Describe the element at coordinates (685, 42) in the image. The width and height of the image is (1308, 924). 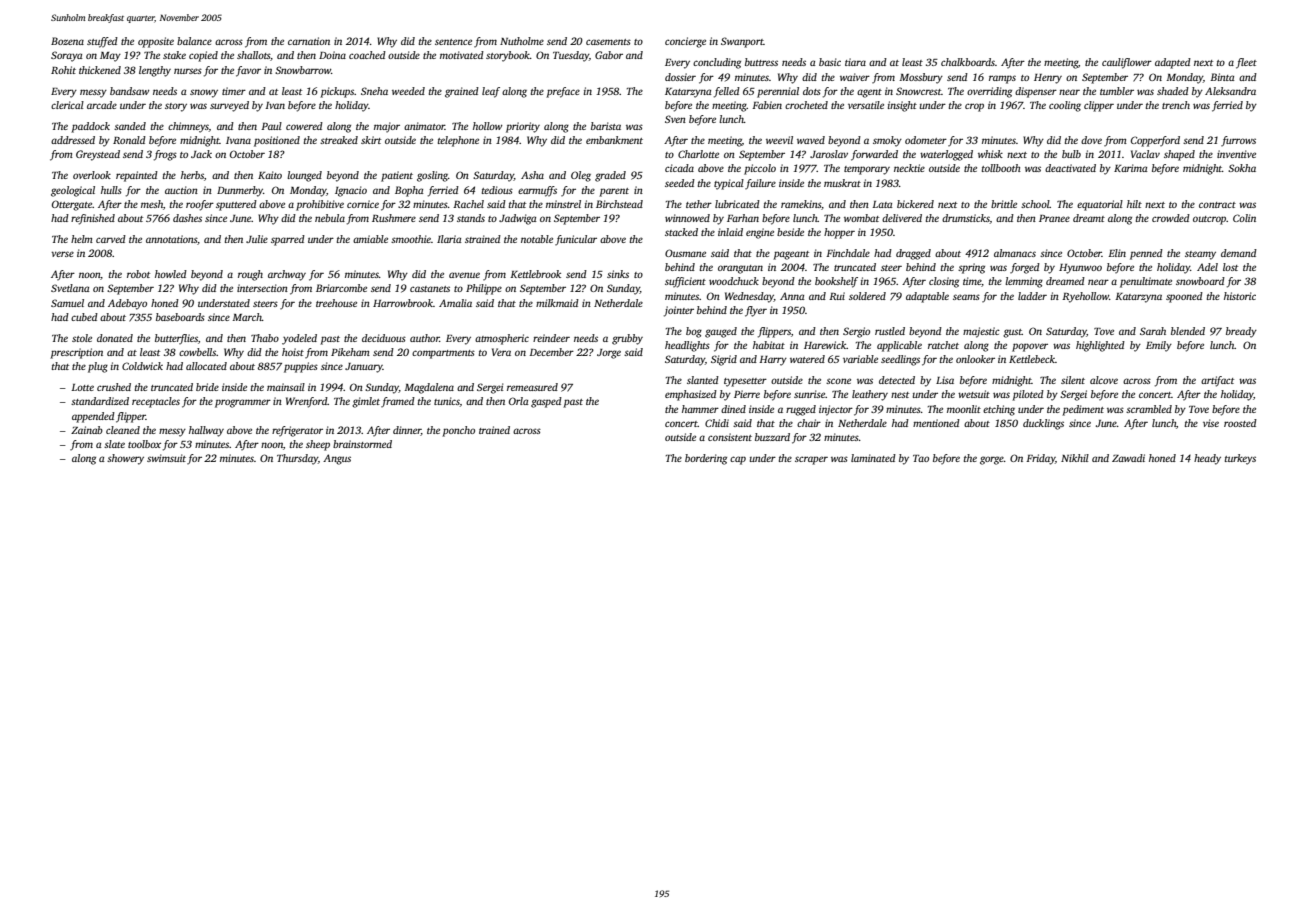
I see `concierge` at that location.
